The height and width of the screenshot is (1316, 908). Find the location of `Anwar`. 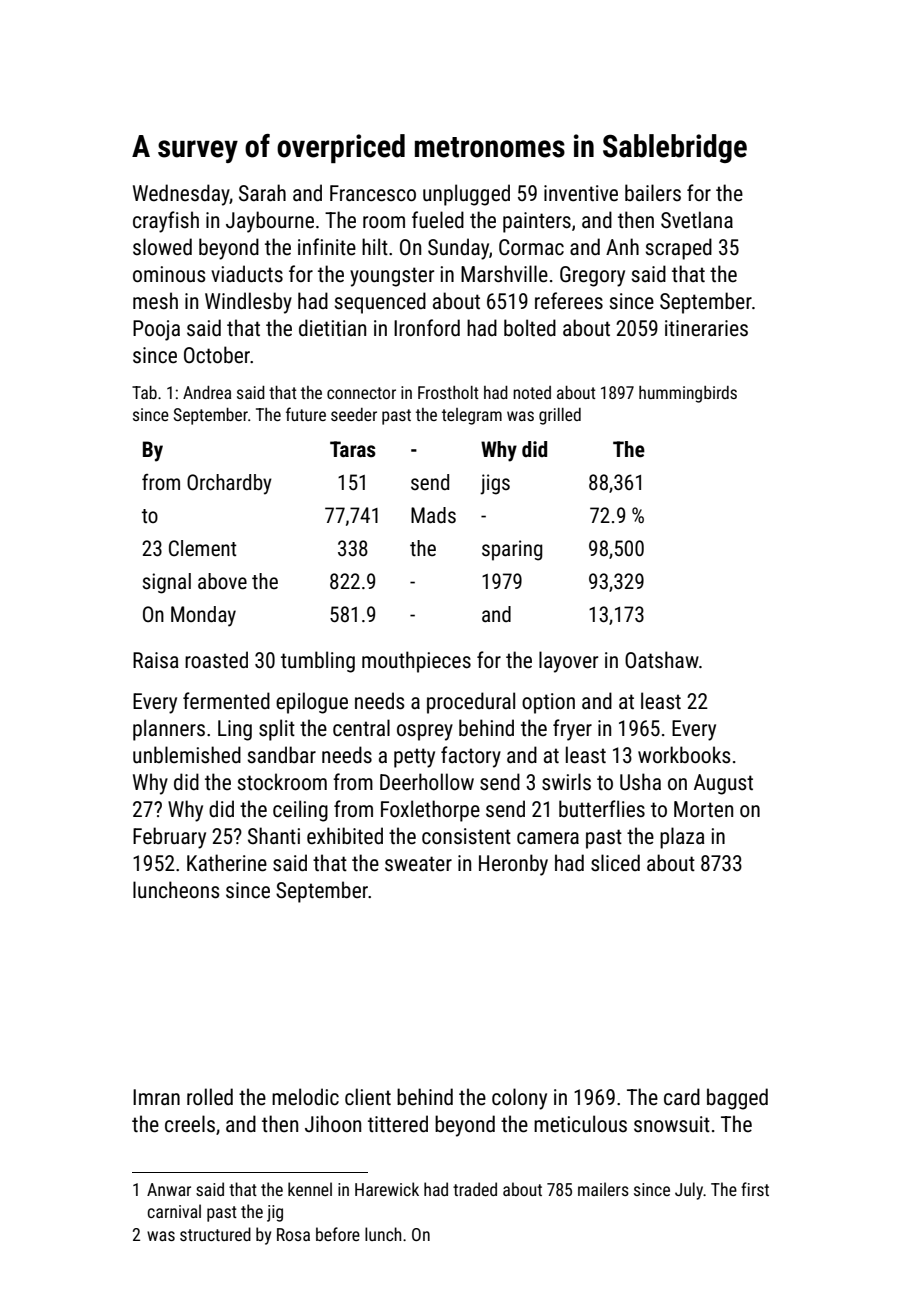

Anwar is located at coordinates (169, 1189).
